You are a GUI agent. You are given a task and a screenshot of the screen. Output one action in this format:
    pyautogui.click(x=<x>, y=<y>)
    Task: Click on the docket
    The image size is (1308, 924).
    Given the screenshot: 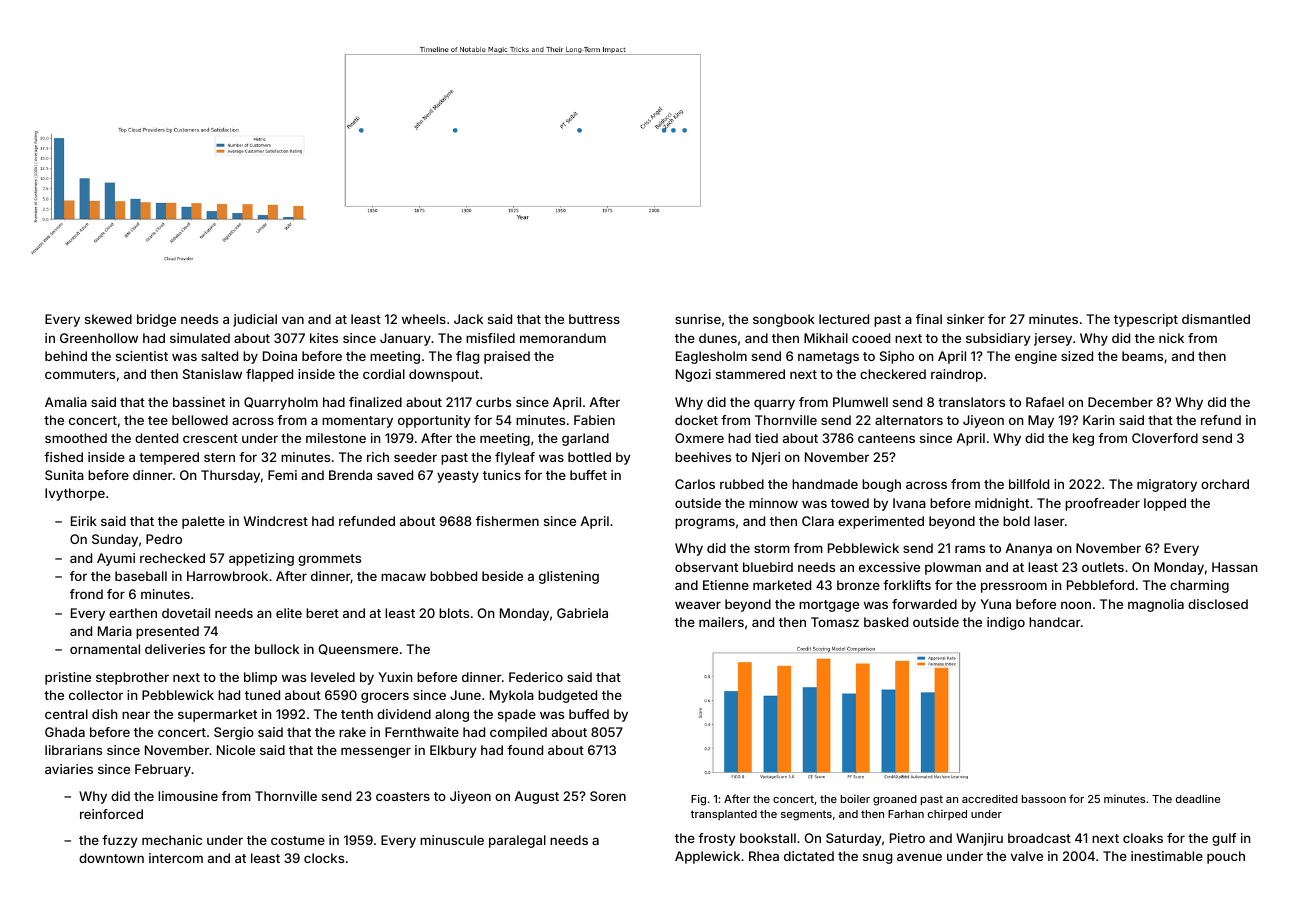 What is the action you would take?
    pyautogui.click(x=696, y=420)
